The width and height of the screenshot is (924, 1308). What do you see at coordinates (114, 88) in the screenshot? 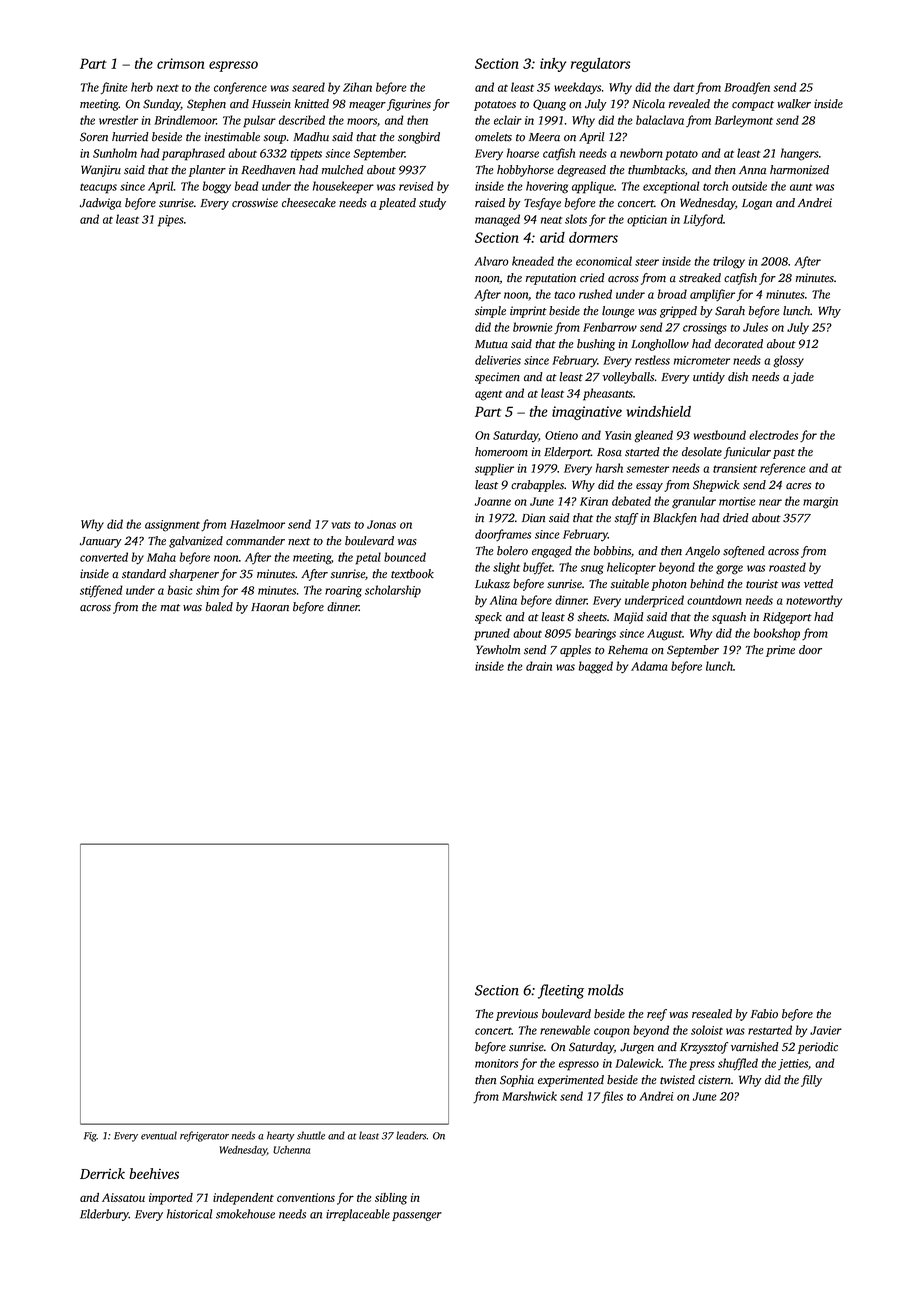
I see `finite` at bounding box center [114, 88].
